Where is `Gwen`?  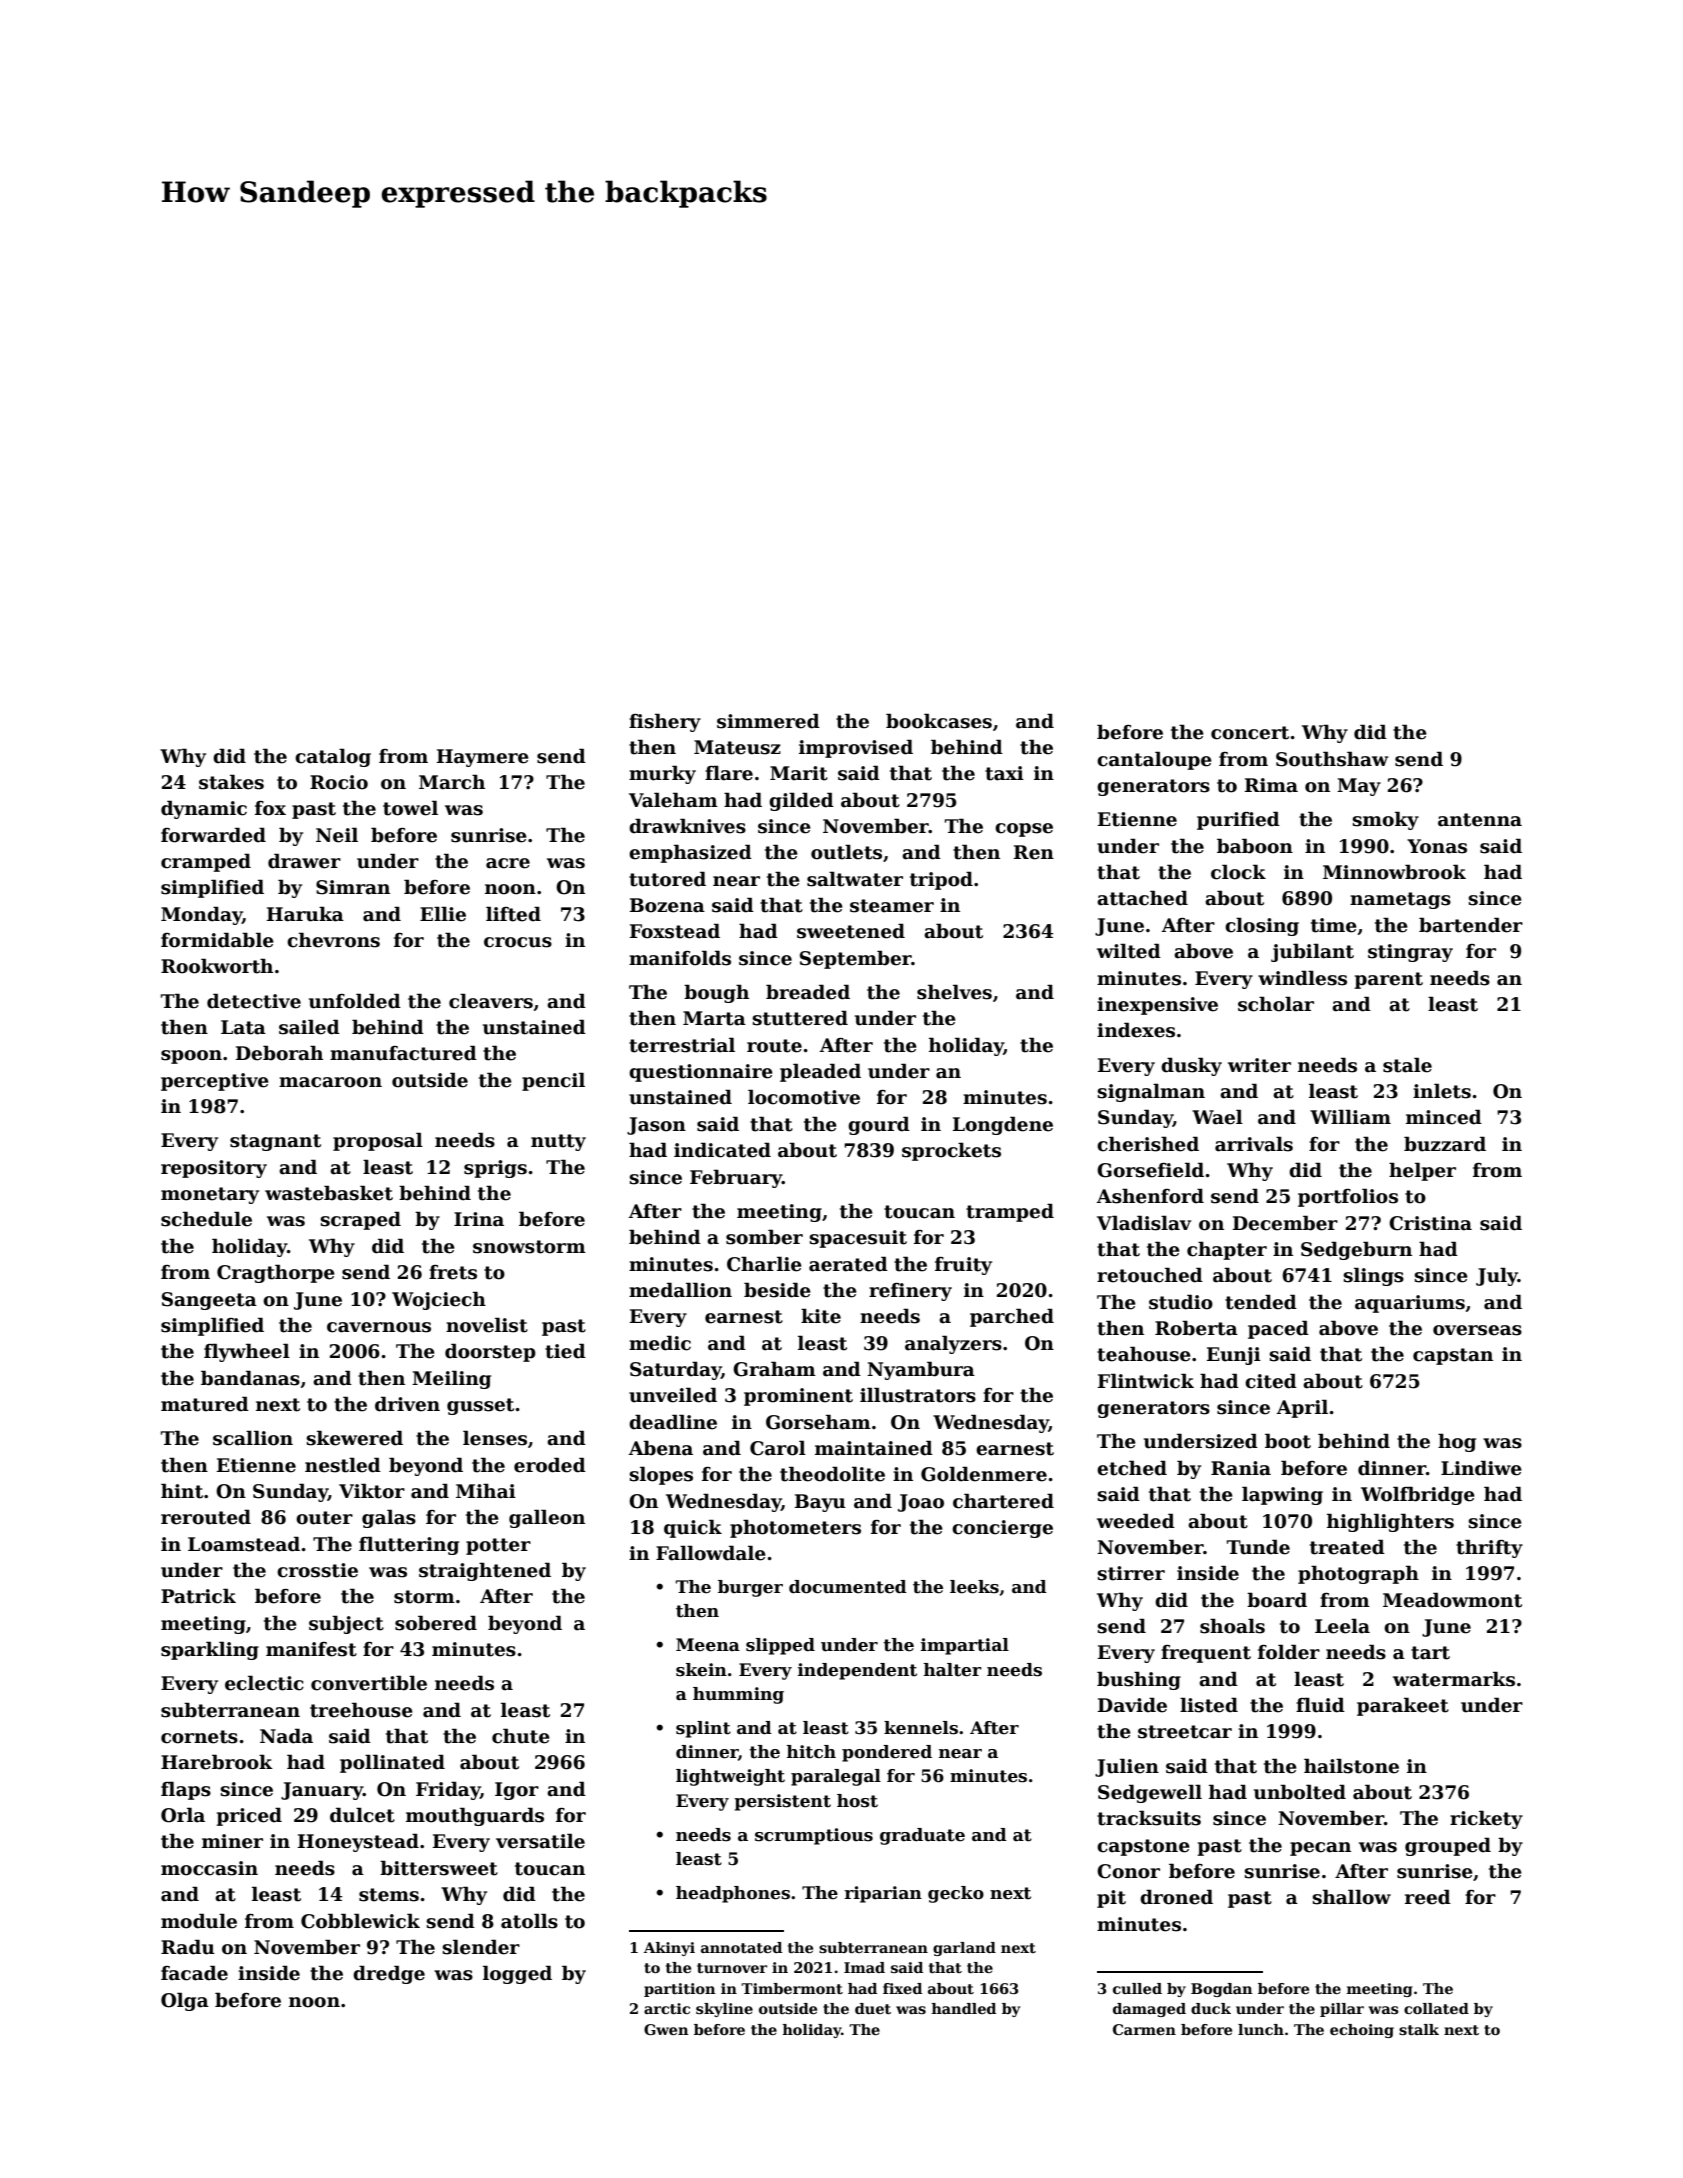
Gwen is located at coordinates (666, 2029).
